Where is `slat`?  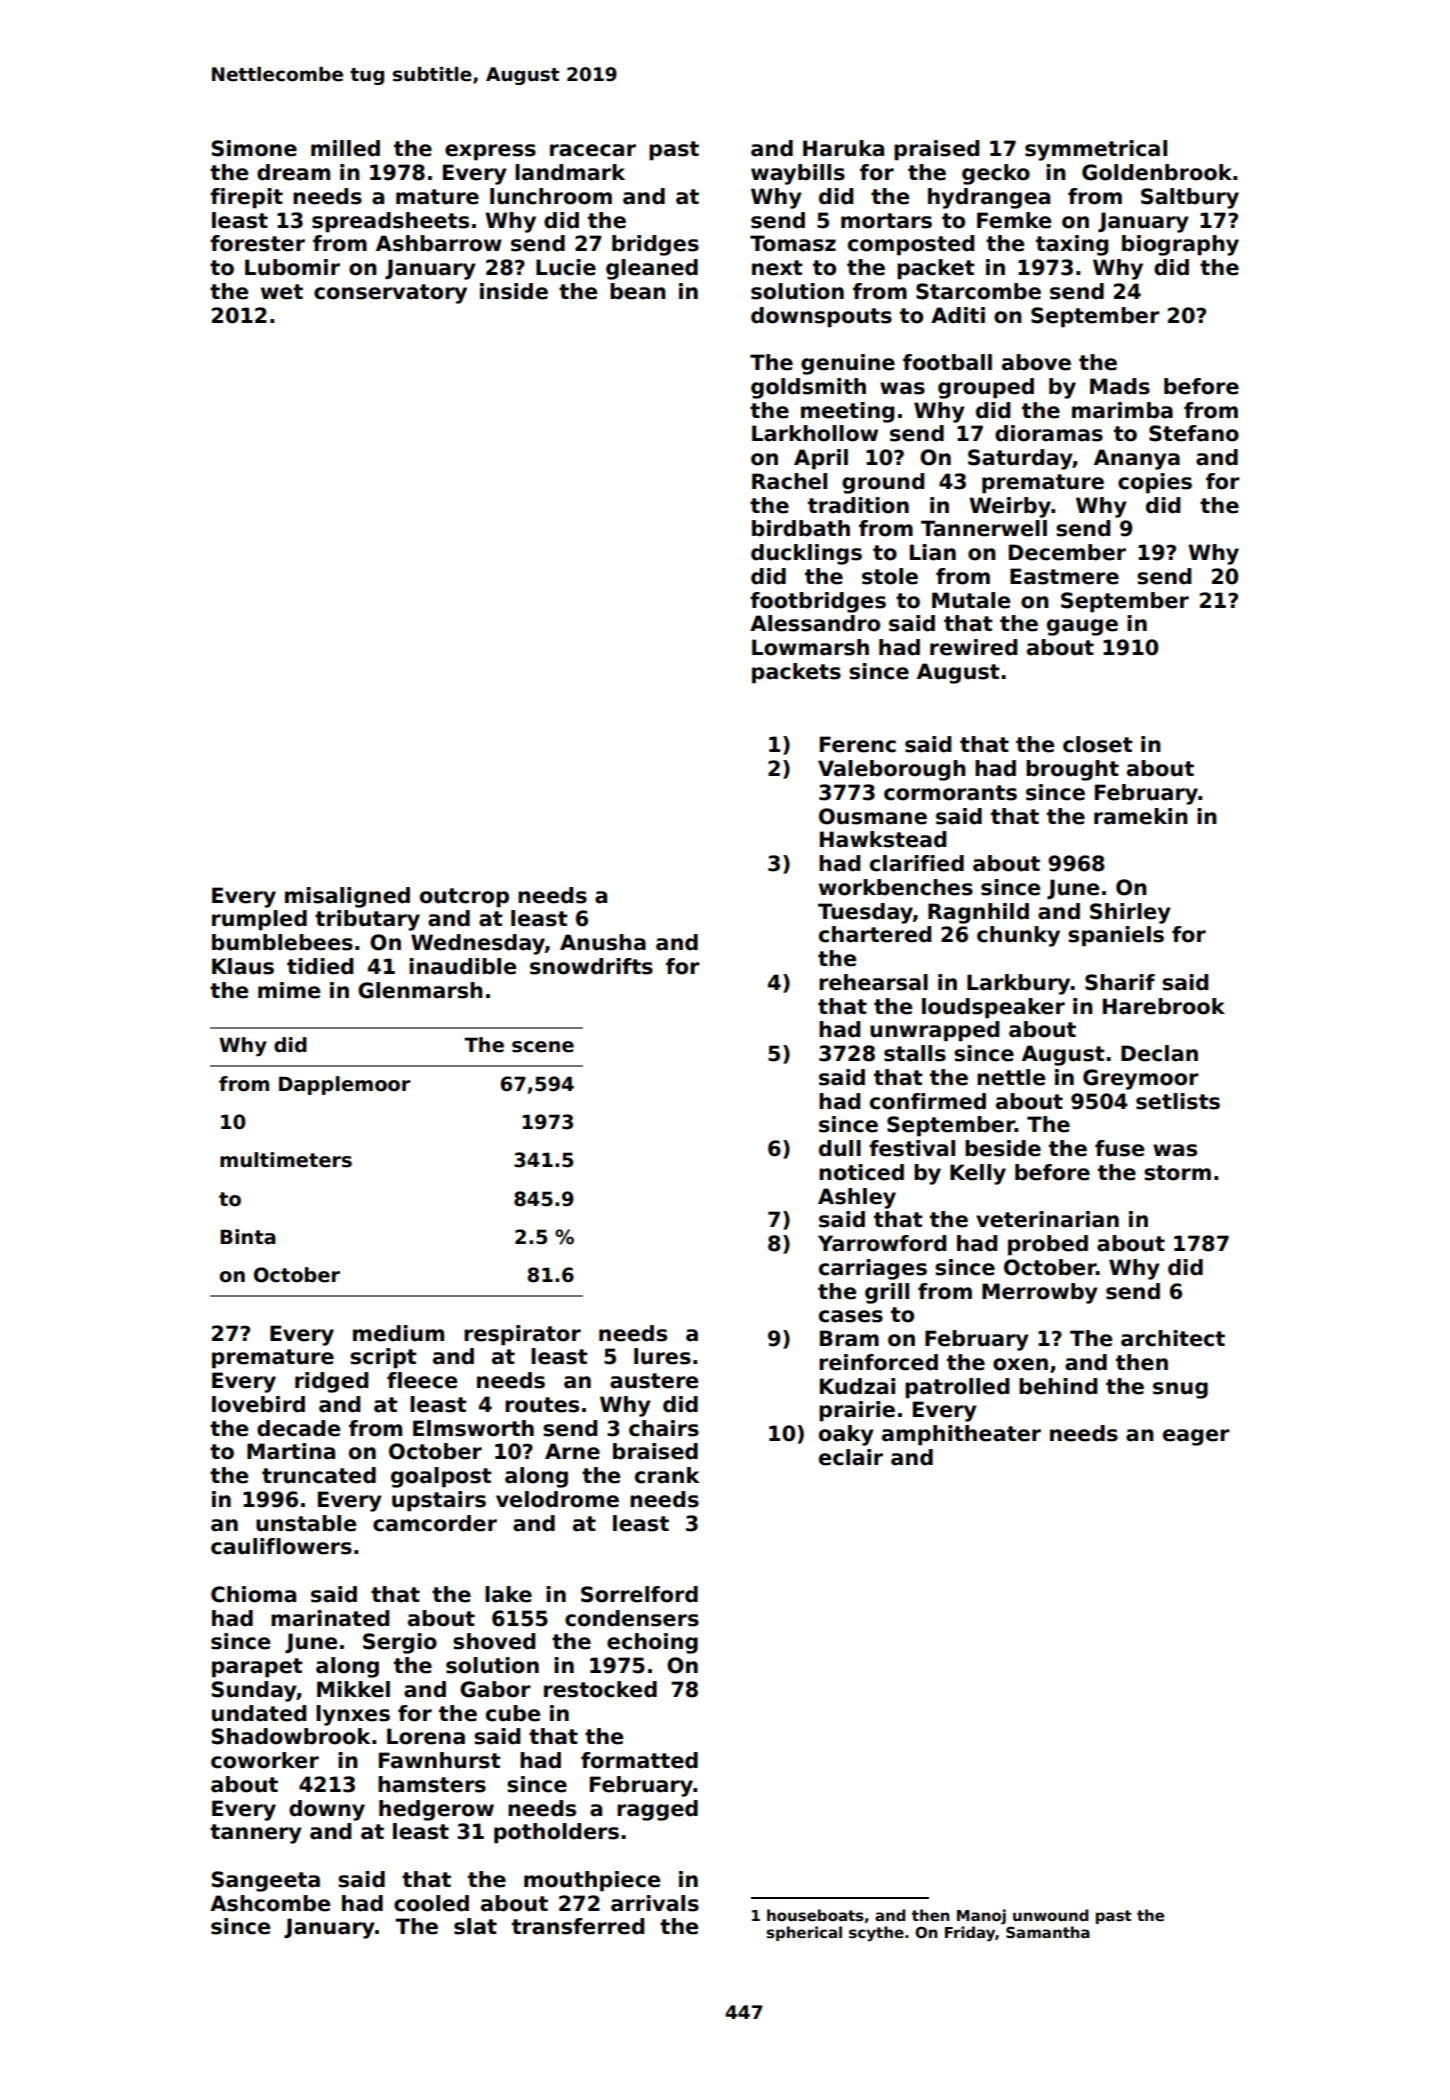
slat is located at coordinates (475, 1926).
